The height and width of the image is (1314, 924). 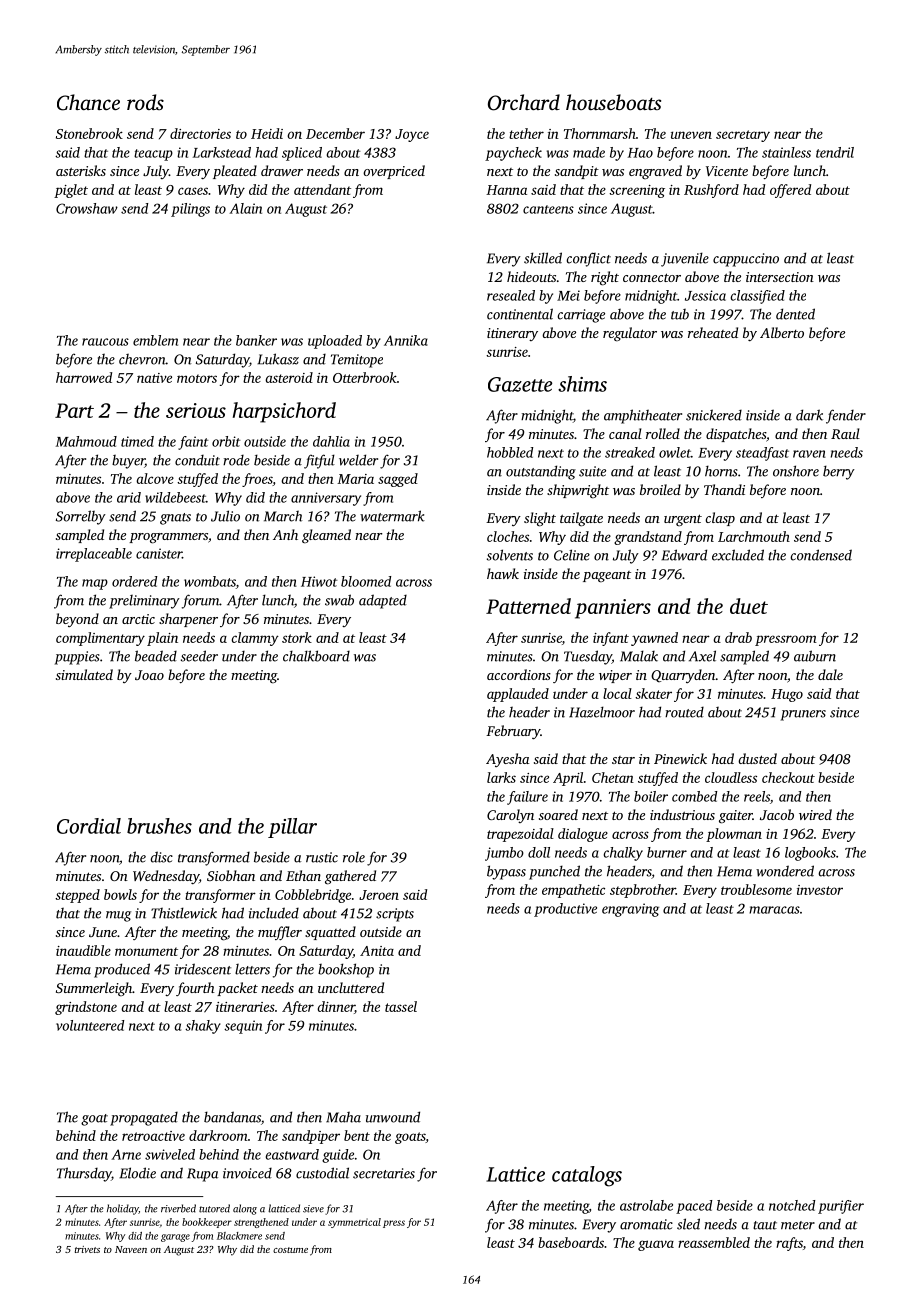 What do you see at coordinates (81, 517) in the image?
I see `Sorrelby` at bounding box center [81, 517].
